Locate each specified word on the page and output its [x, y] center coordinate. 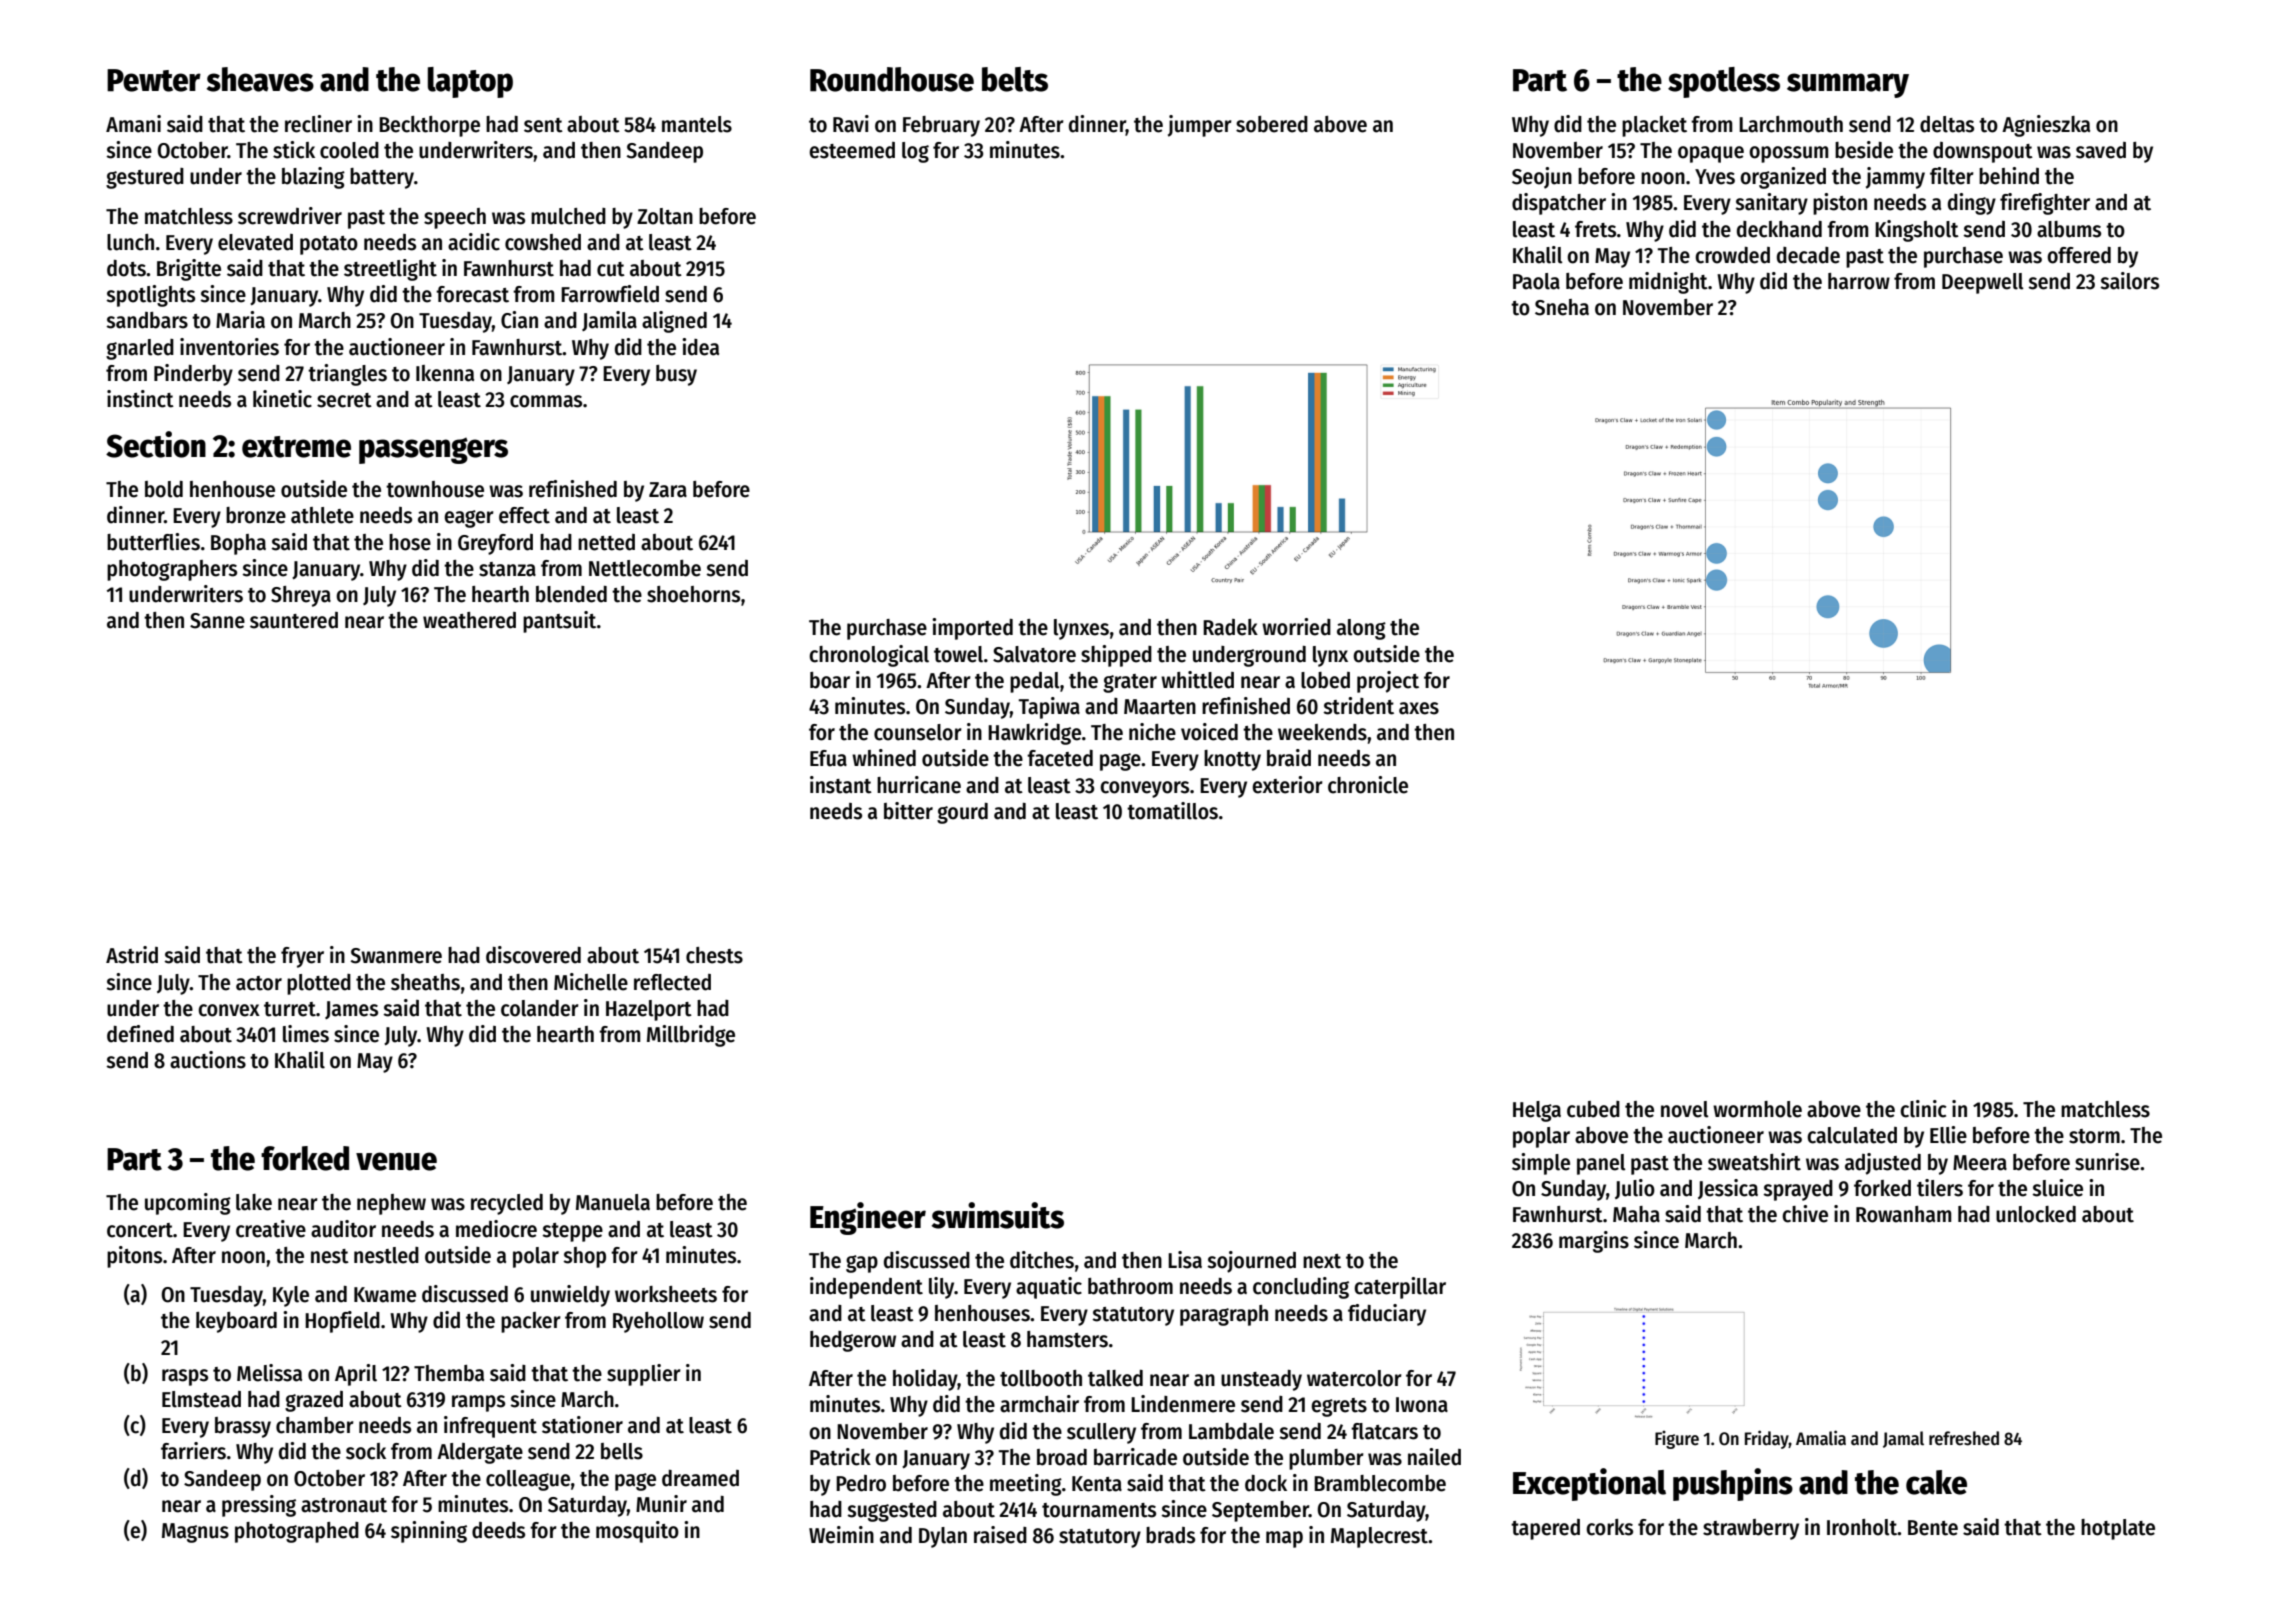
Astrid [132, 955]
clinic [1923, 1109]
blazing [313, 178]
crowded [1732, 255]
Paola [1536, 281]
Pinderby [193, 375]
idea [700, 347]
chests [714, 955]
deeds [498, 1530]
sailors [2129, 281]
